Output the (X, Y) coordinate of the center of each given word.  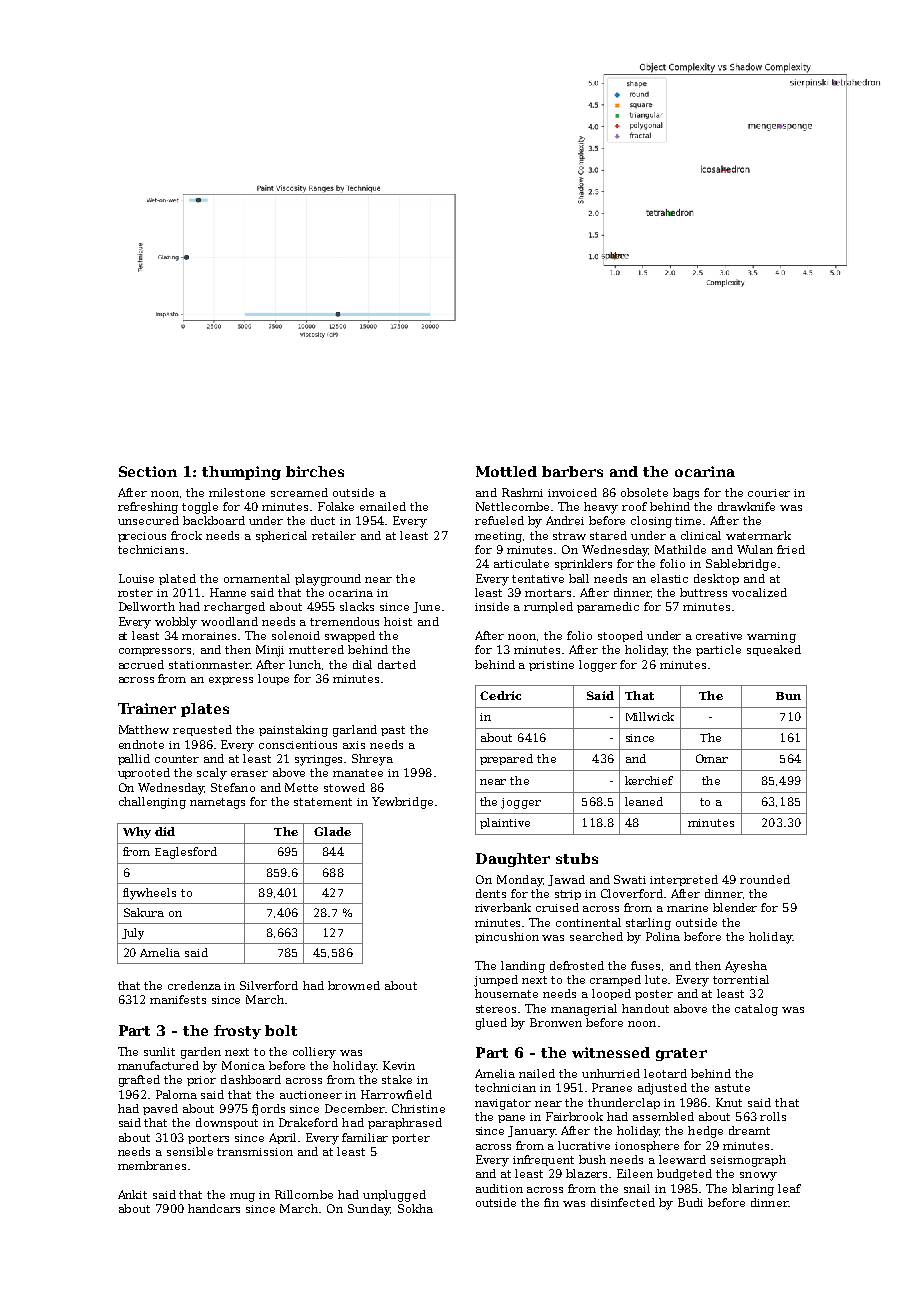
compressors (155, 652)
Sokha (415, 1208)
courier (769, 493)
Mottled (506, 471)
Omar (712, 758)
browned (354, 985)
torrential (741, 979)
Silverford (269, 985)
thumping (241, 473)
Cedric (500, 695)
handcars (214, 1208)
